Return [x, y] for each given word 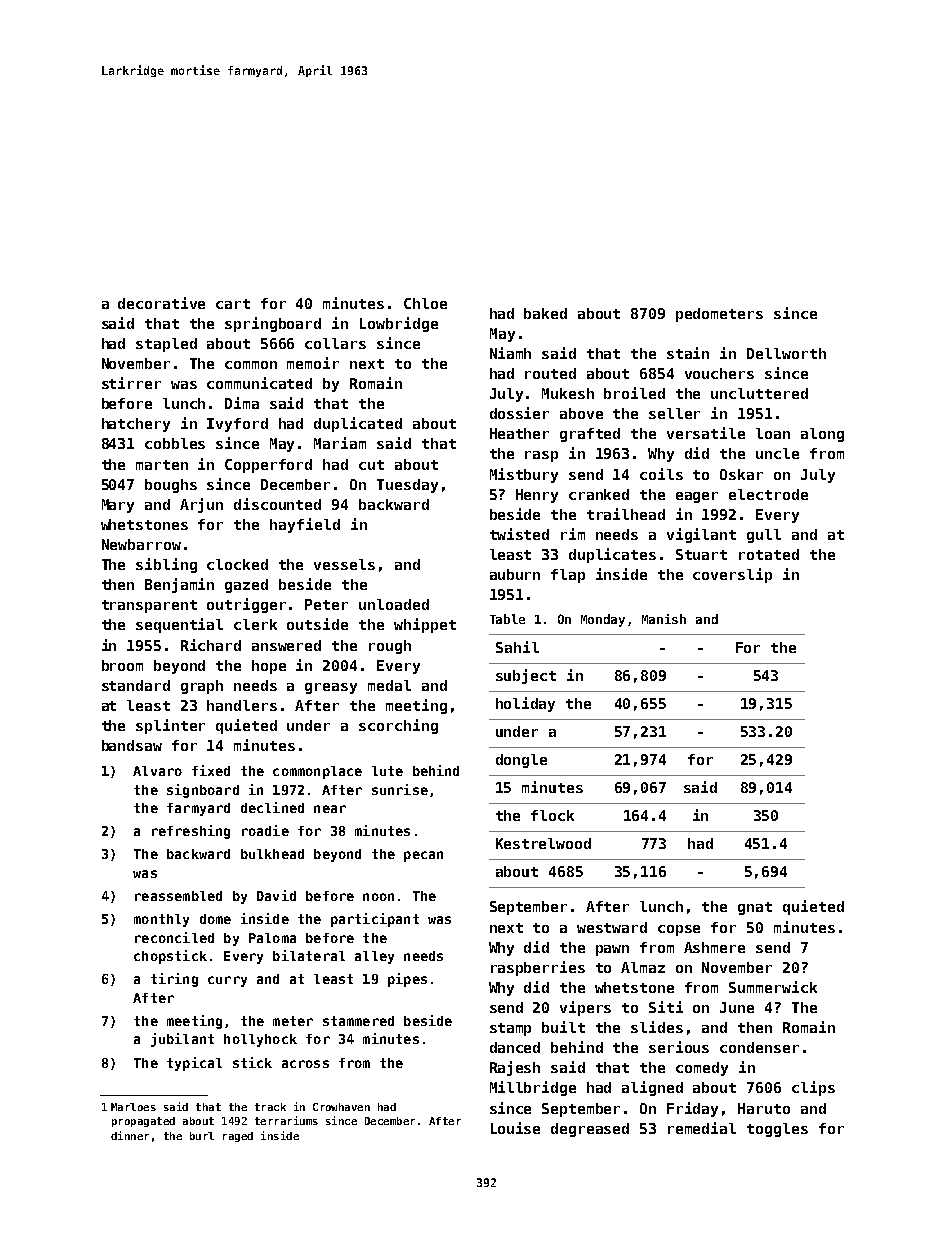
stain [688, 353]
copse [679, 930]
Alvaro [157, 771]
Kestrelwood [543, 843]
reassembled [178, 896]
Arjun [201, 505]
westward [612, 927]
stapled [166, 345]
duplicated [358, 424]
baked [545, 313]
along [822, 435]
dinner [130, 1135]
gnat [755, 908]
